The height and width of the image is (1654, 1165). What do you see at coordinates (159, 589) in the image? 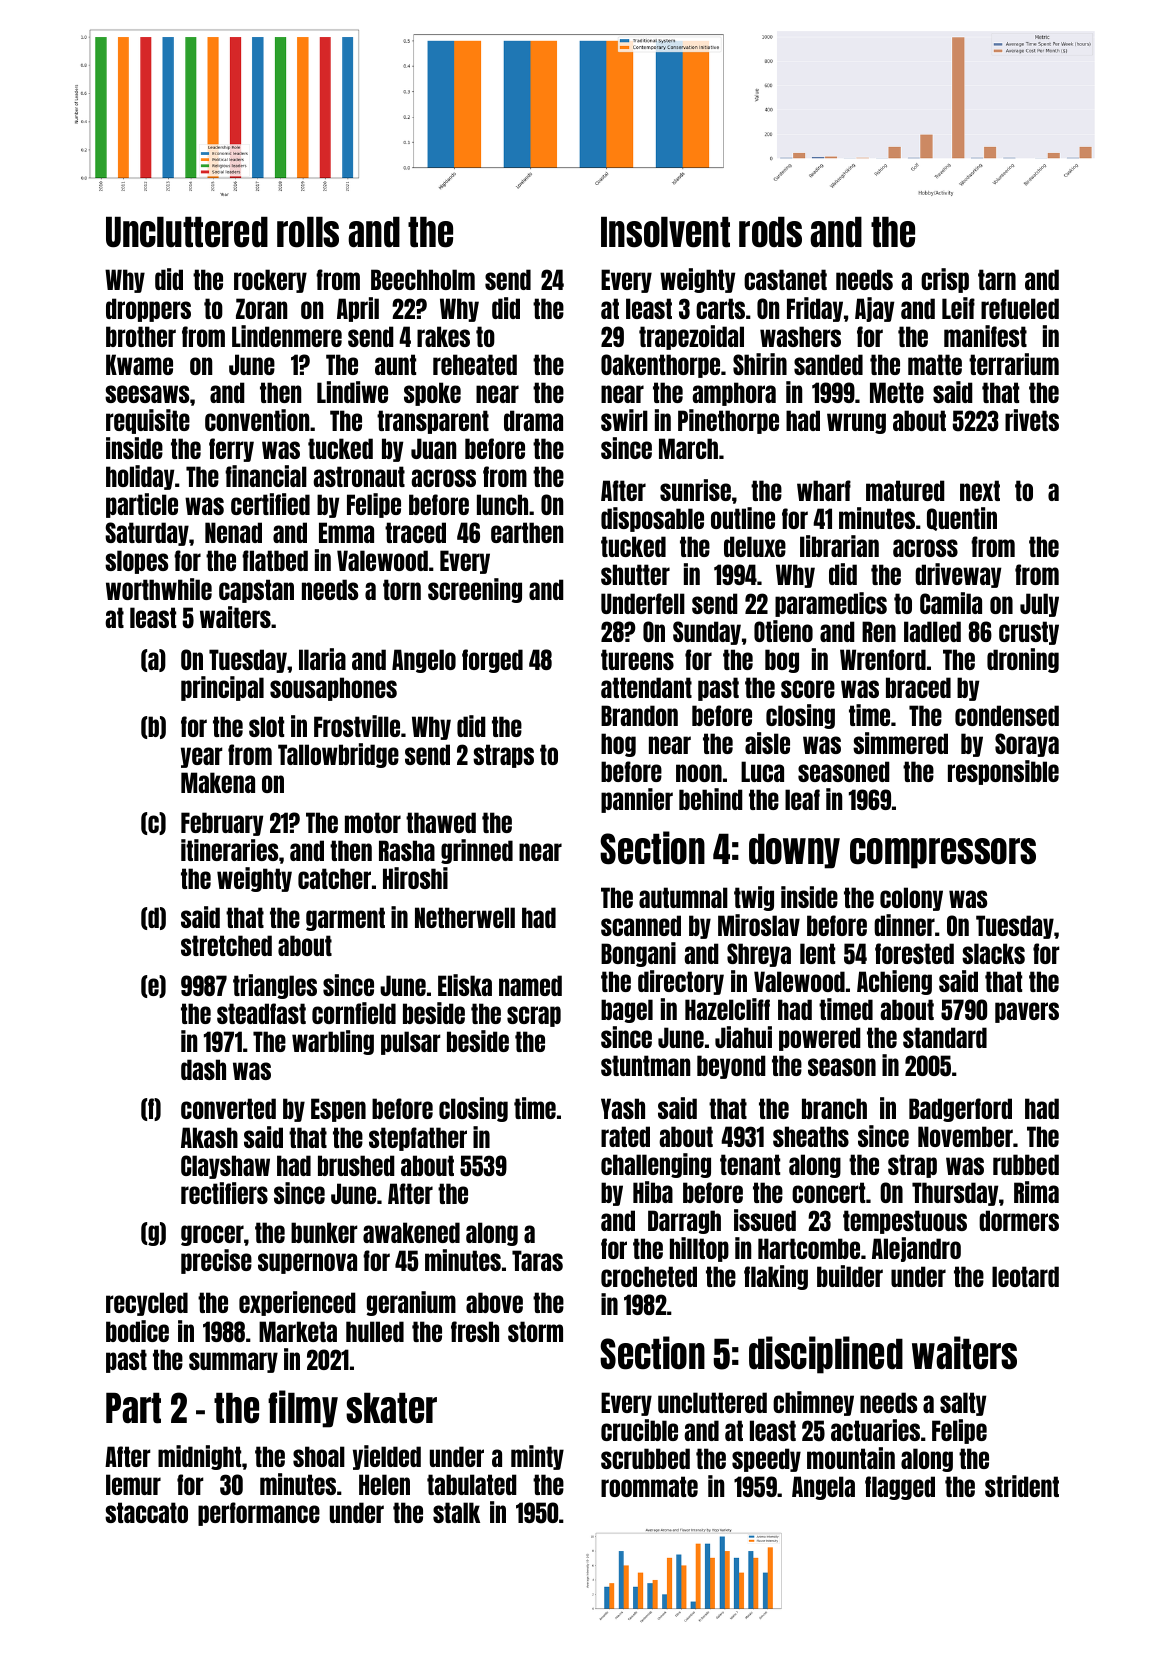
I see `worthwhile` at bounding box center [159, 589].
